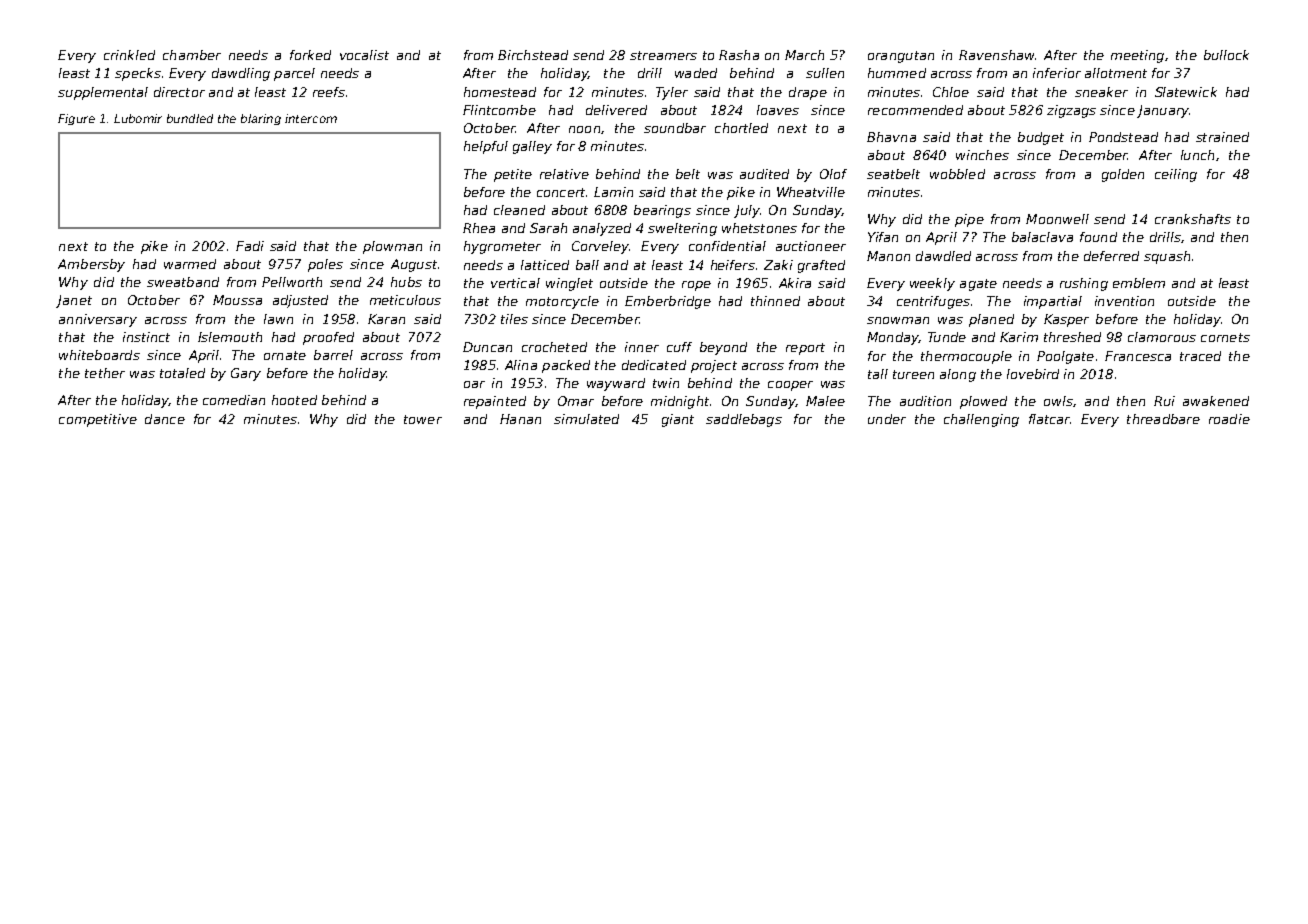 Image resolution: width=1308 pixels, height=924 pixels. Describe the element at coordinates (165, 419) in the screenshot. I see `dance` at that location.
